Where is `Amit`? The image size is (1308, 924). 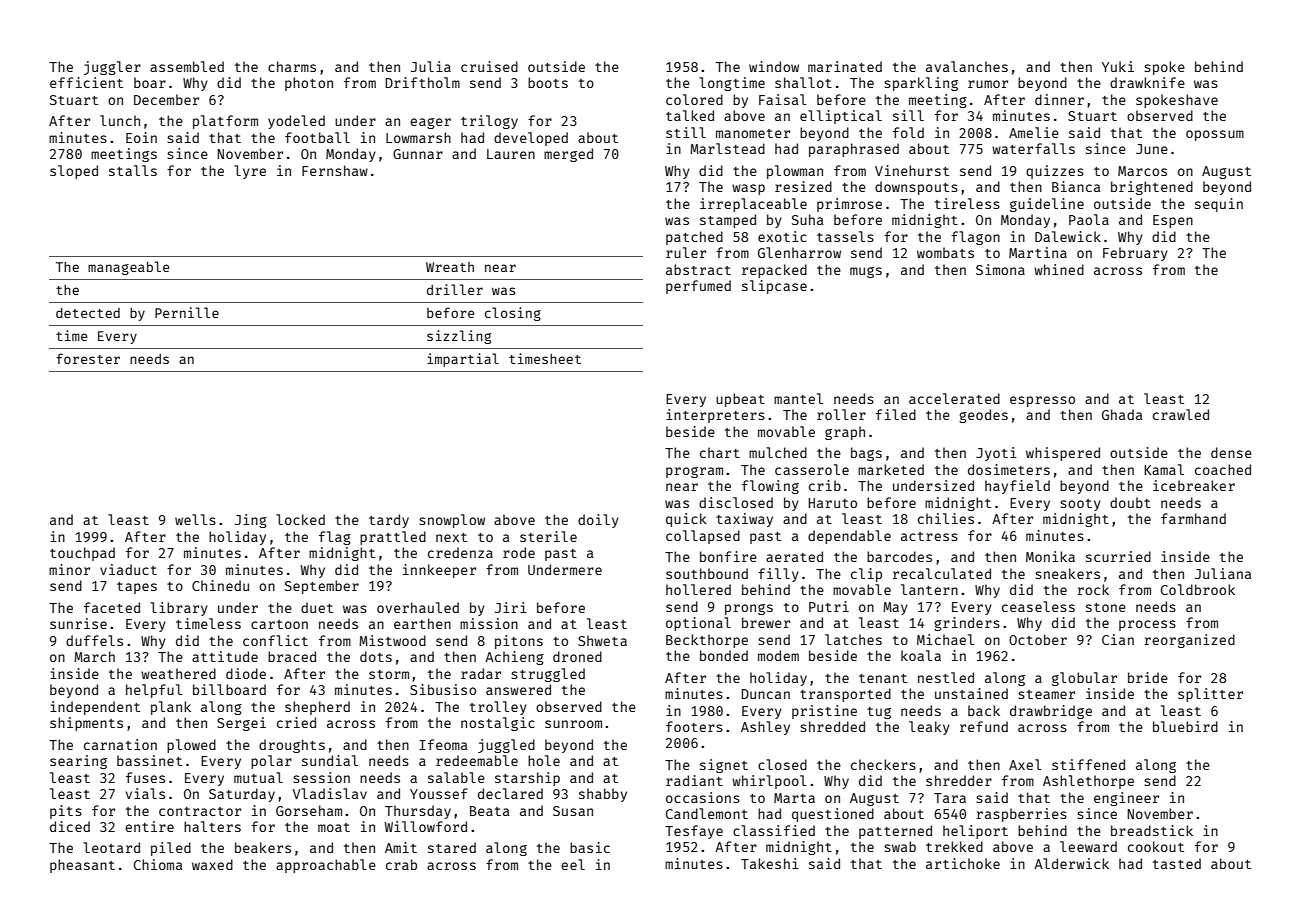 Amit is located at coordinates (401, 847).
